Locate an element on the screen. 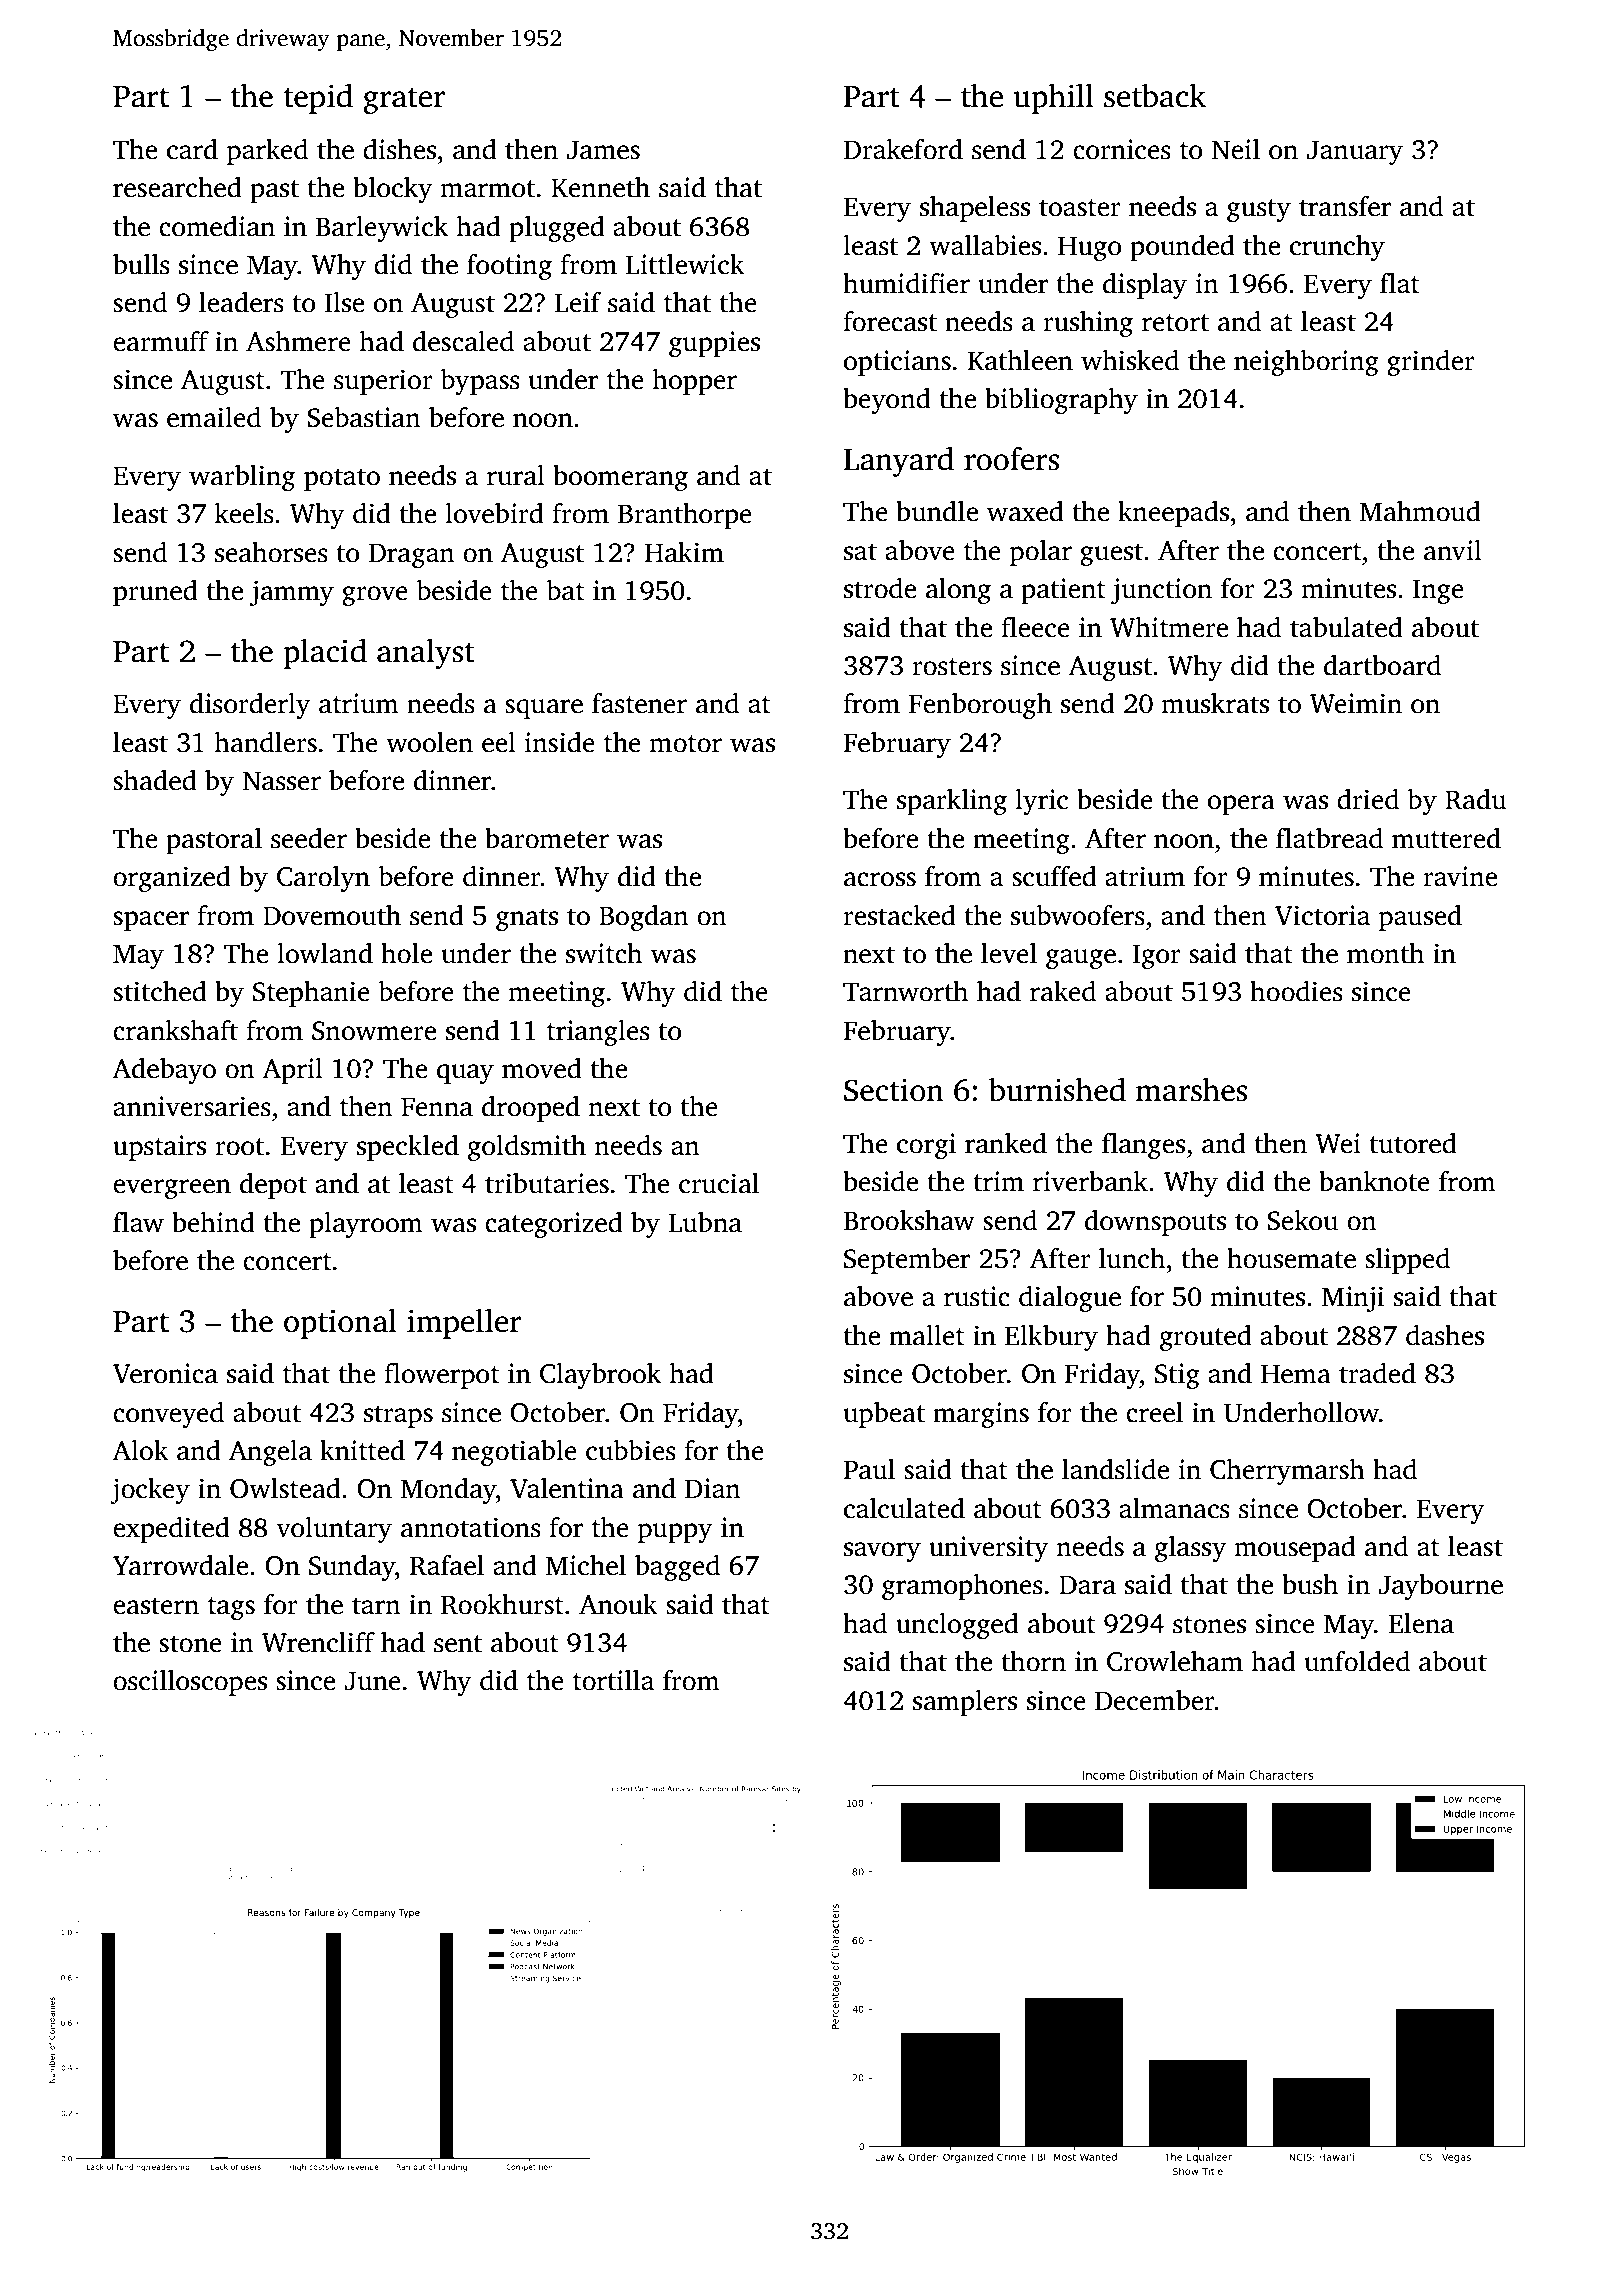 The width and height of the screenshot is (1620, 2292). Sebastian is located at coordinates (364, 417).
